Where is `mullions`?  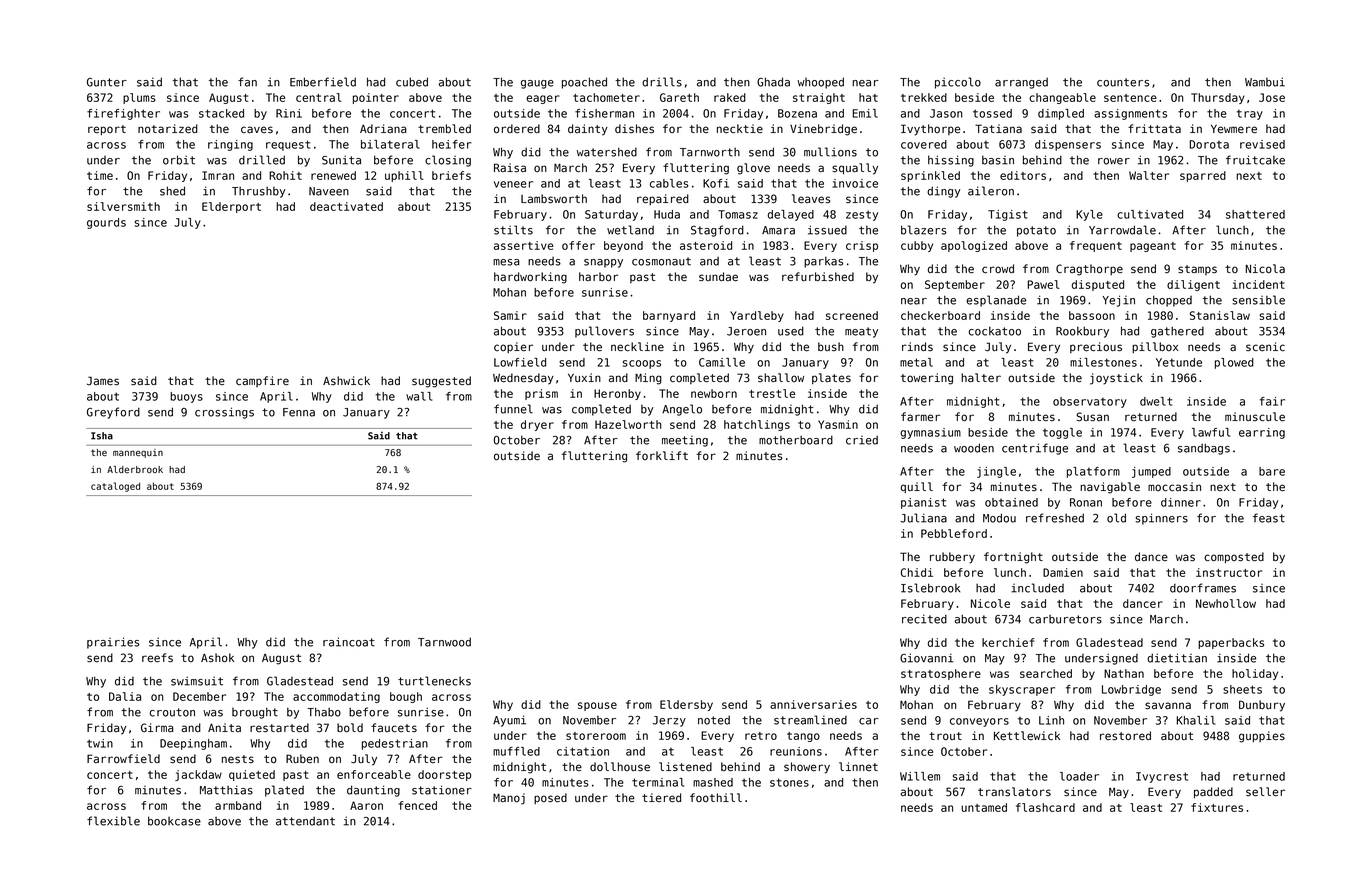 mullions is located at coordinates (830, 152).
